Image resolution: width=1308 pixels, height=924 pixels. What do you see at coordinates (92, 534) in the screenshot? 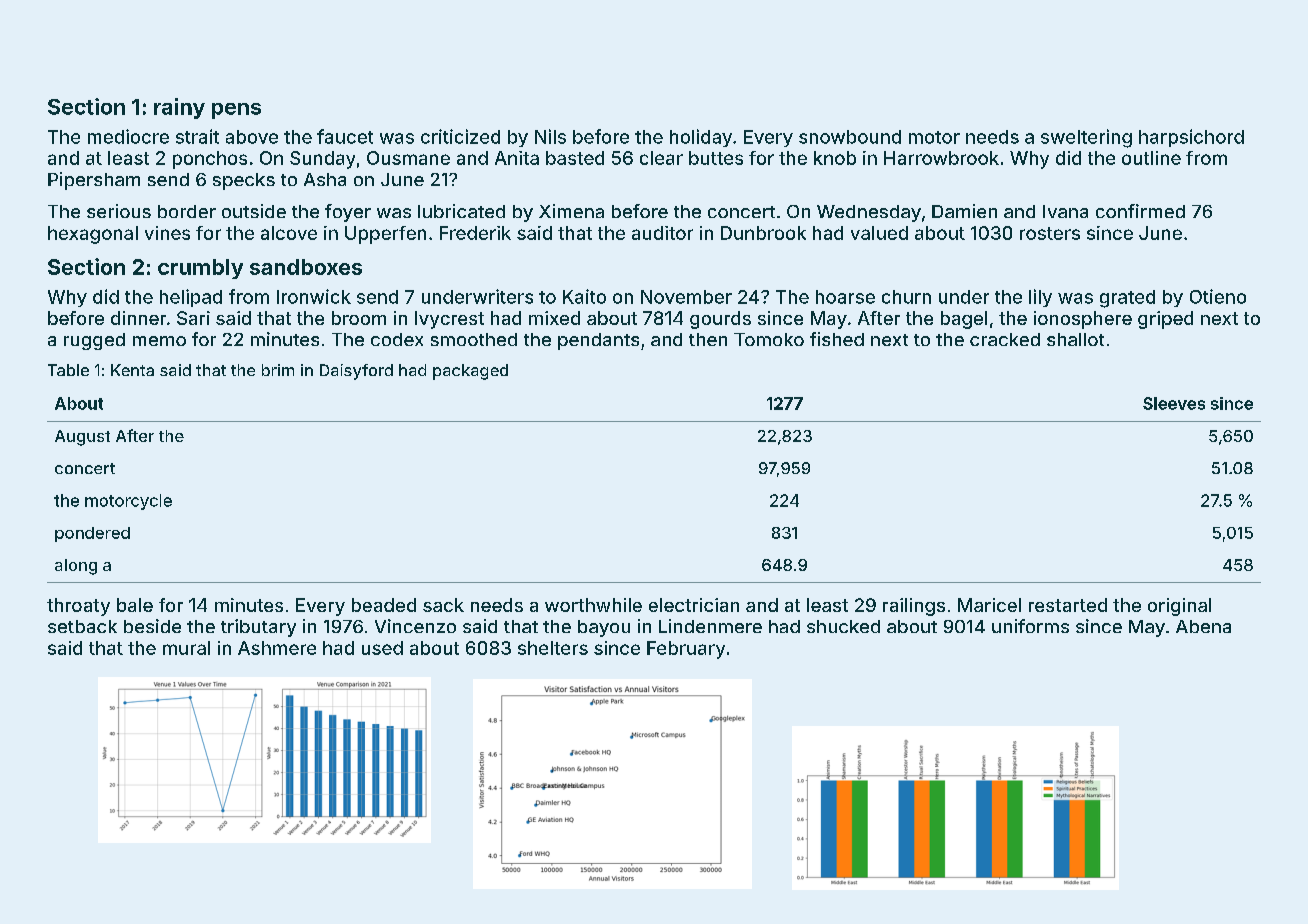
I see `pondered` at bounding box center [92, 534].
